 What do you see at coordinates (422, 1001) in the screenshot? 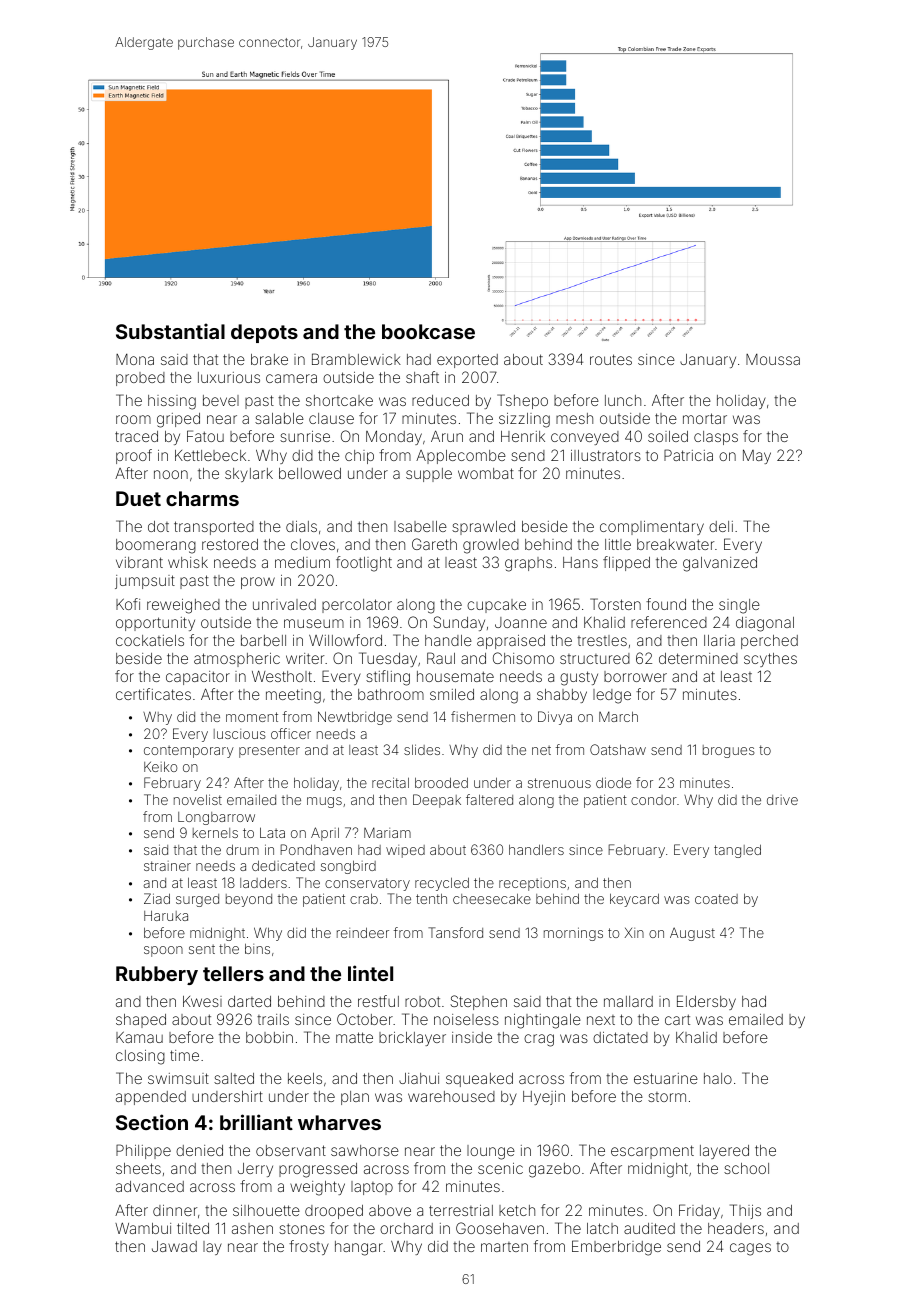
I see `robot` at bounding box center [422, 1001].
